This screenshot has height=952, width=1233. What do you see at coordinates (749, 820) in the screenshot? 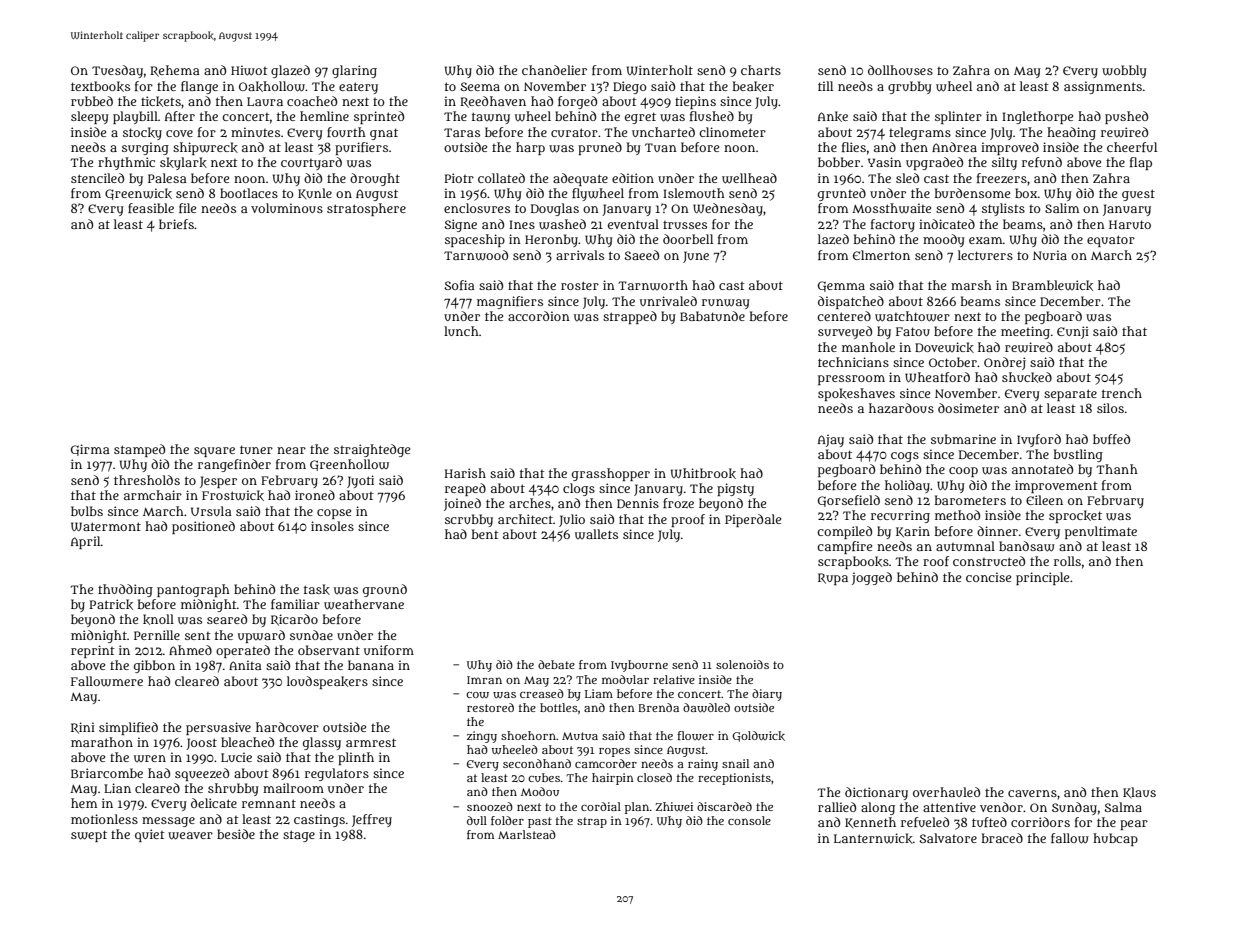
I see `console` at bounding box center [749, 820].
